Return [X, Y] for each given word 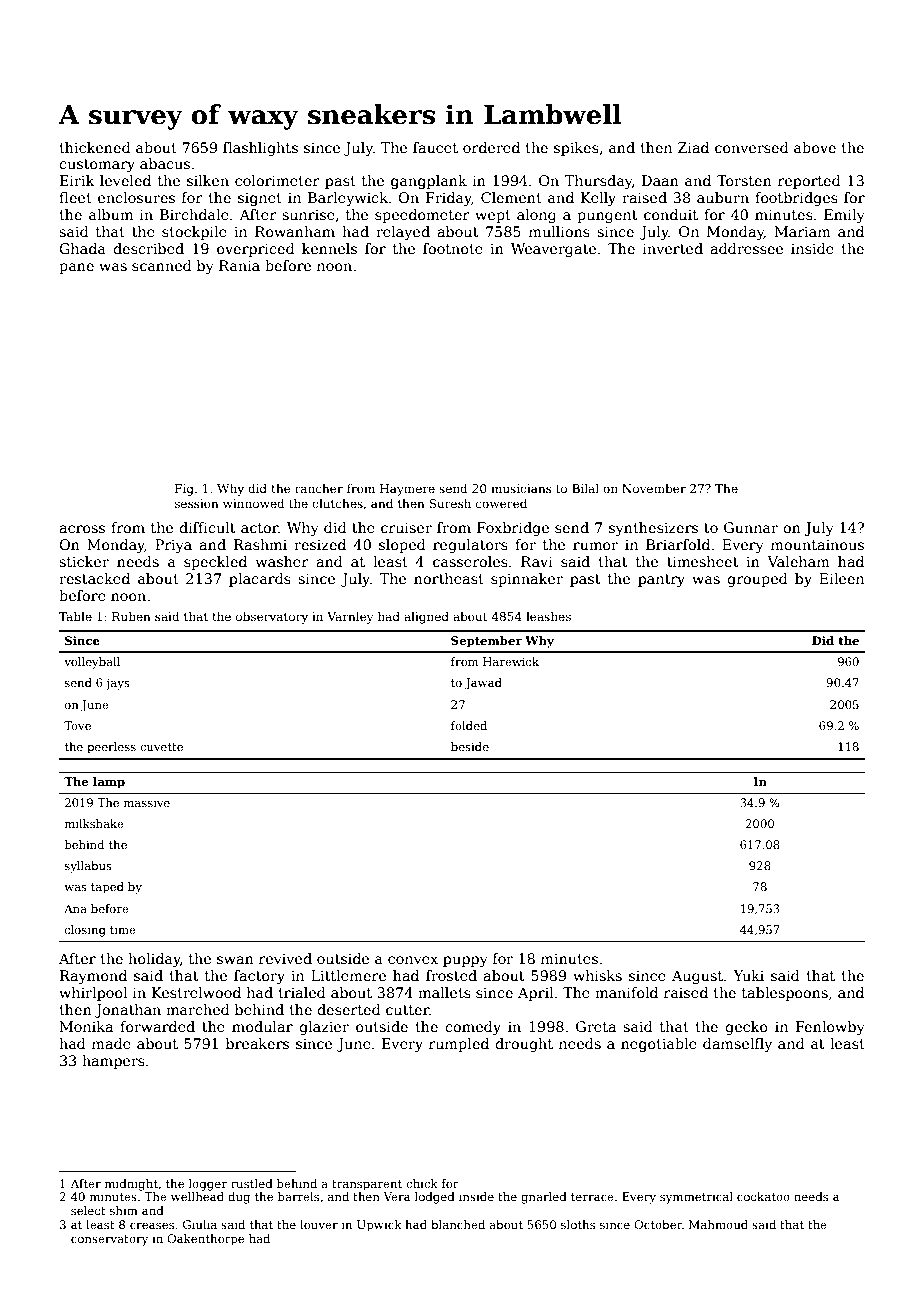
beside [470, 746]
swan [235, 960]
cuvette [161, 747]
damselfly [737, 1045]
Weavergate [553, 250]
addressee [746, 248]
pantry [661, 580]
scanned [162, 265]
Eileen [841, 578]
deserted [349, 1009]
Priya [173, 546]
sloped [402, 546]
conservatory [109, 1240]
